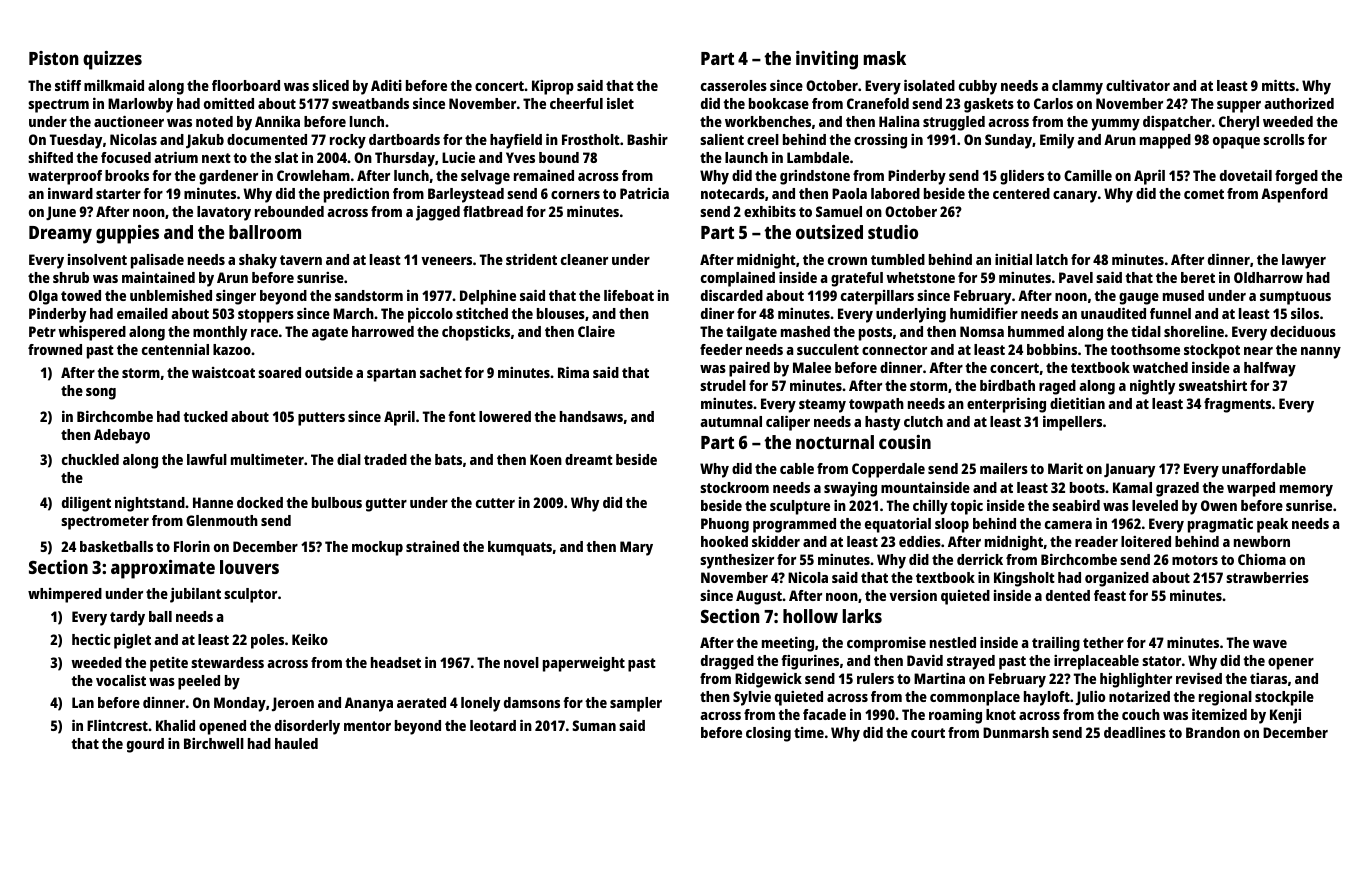 The image size is (1372, 887). I want to click on hauled, so click(296, 743).
